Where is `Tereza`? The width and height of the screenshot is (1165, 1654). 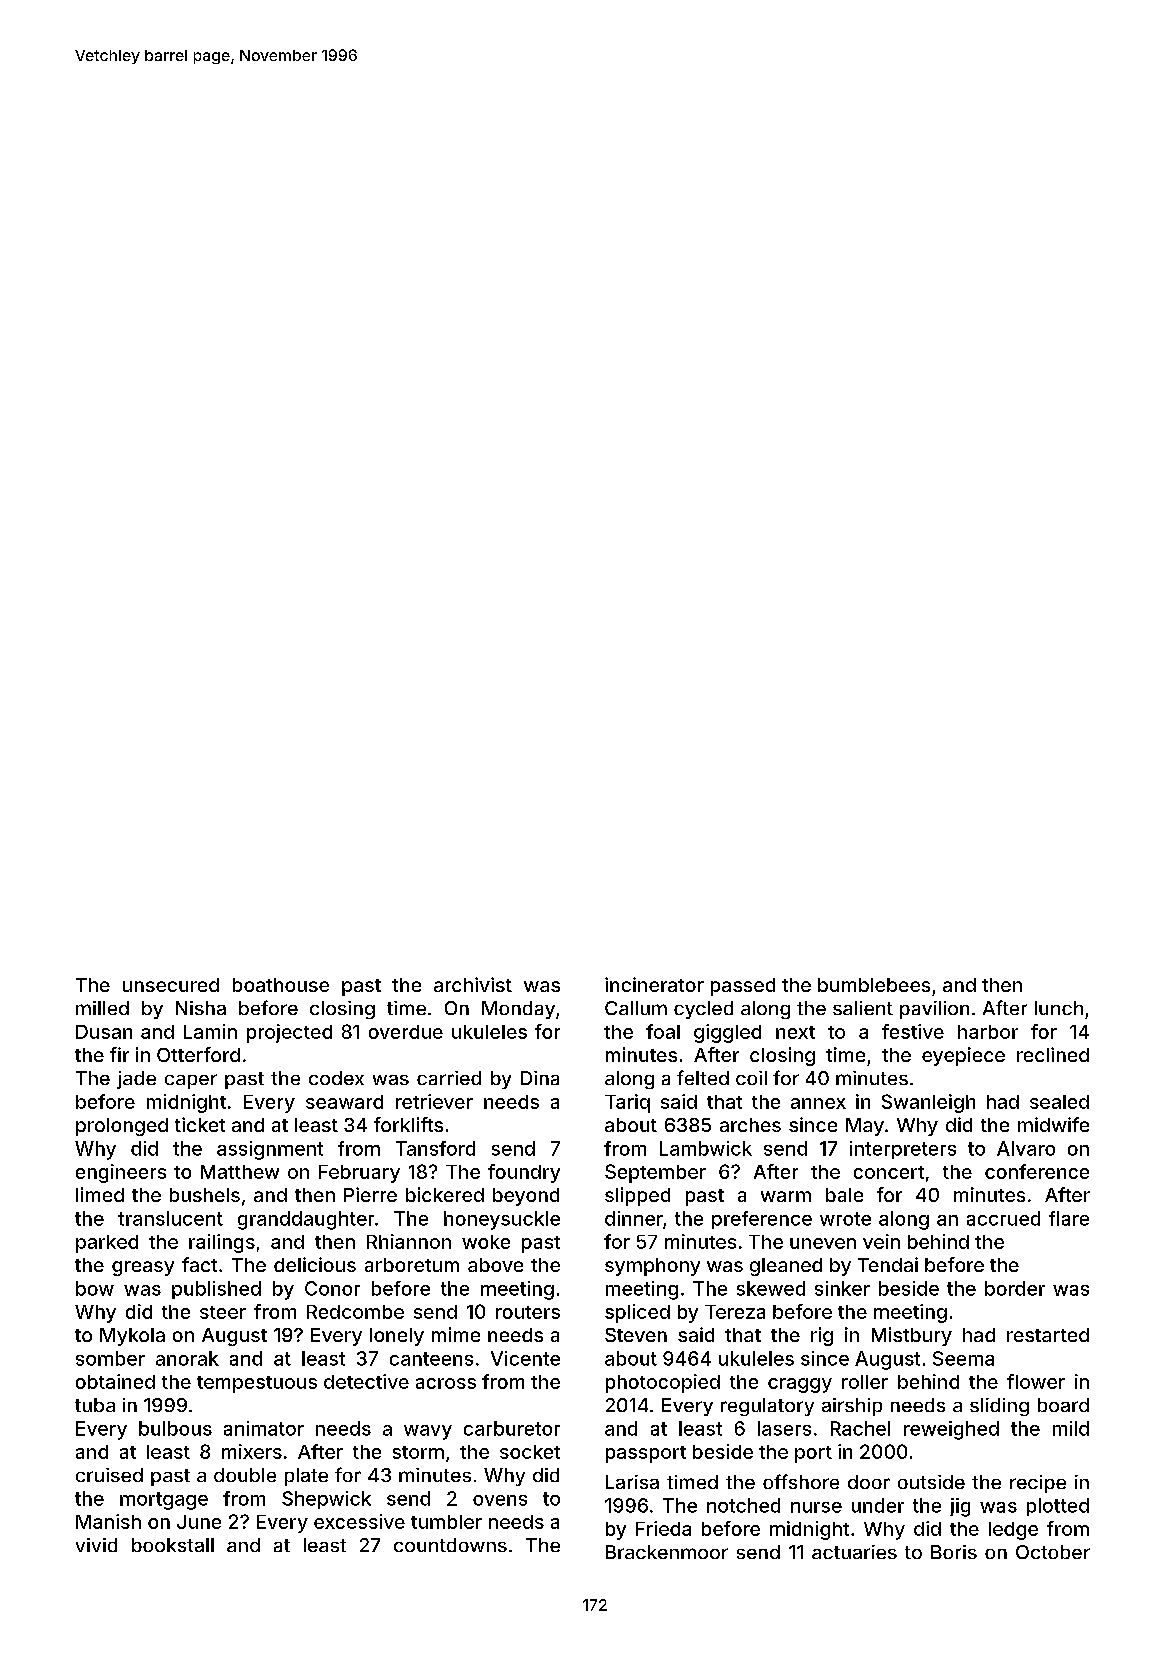
Tereza is located at coordinates (735, 1312).
